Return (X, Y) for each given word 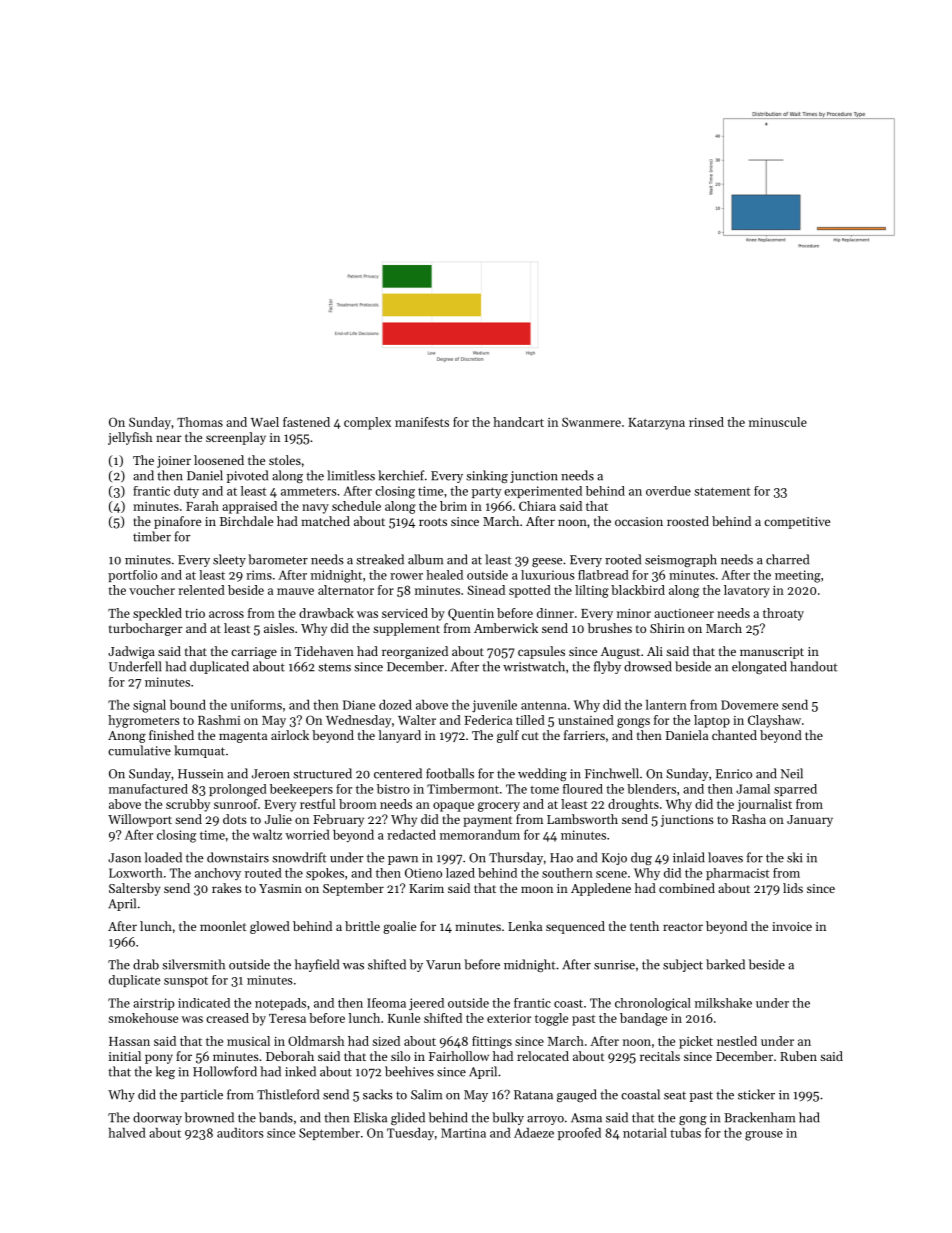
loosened (219, 460)
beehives (409, 1071)
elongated (759, 667)
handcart (518, 422)
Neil (792, 773)
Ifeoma (386, 1003)
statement (722, 491)
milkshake (723, 1003)
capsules (541, 652)
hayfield (317, 965)
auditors (240, 1133)
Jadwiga (131, 652)
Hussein (200, 774)
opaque (453, 807)
